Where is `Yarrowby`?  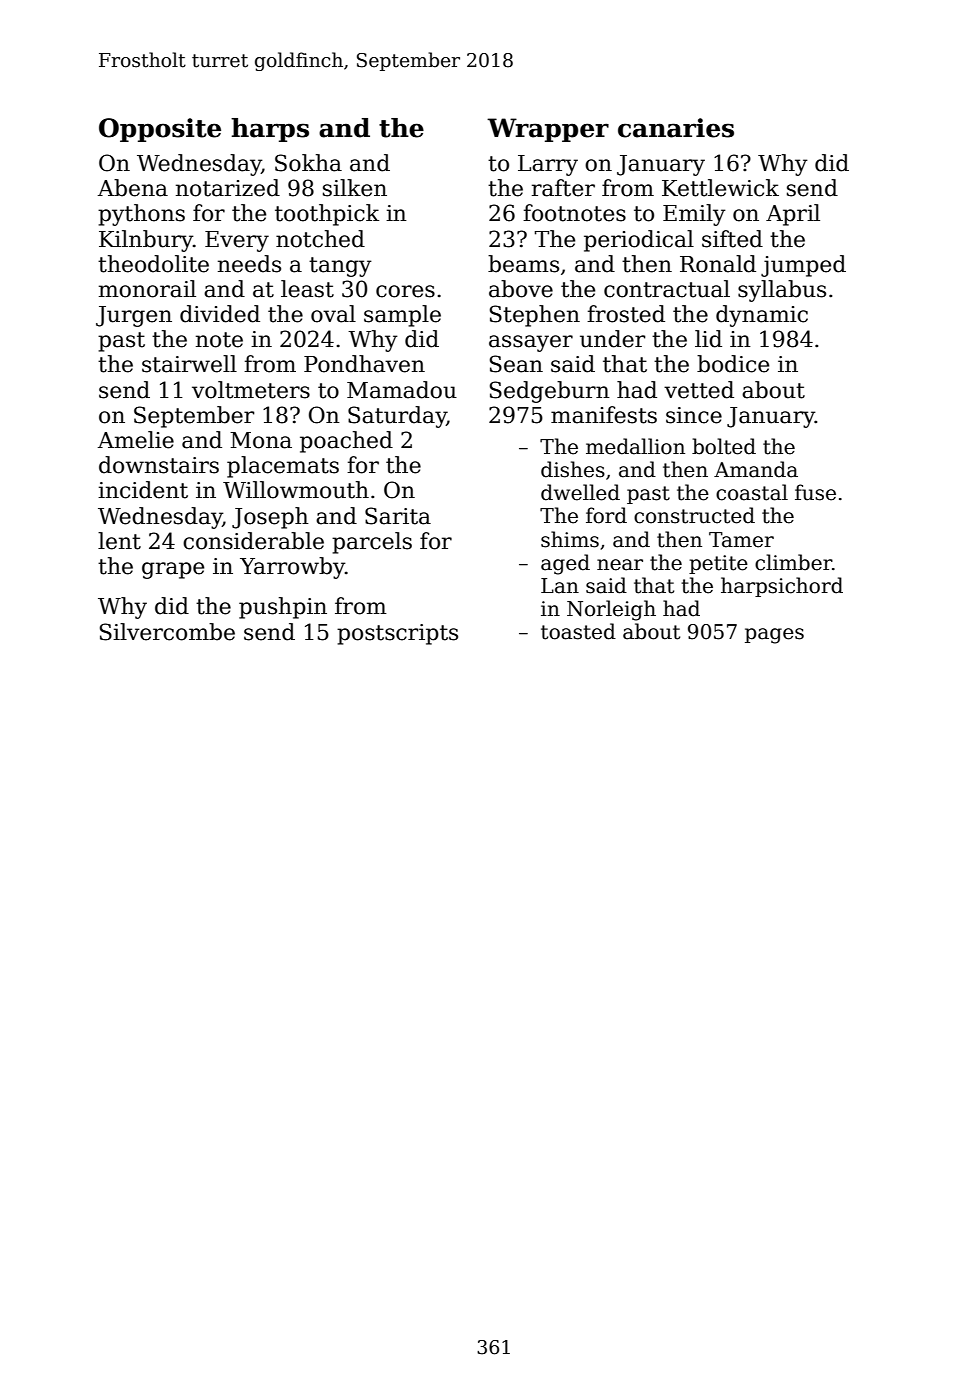
Yarrowby is located at coordinates (292, 568).
